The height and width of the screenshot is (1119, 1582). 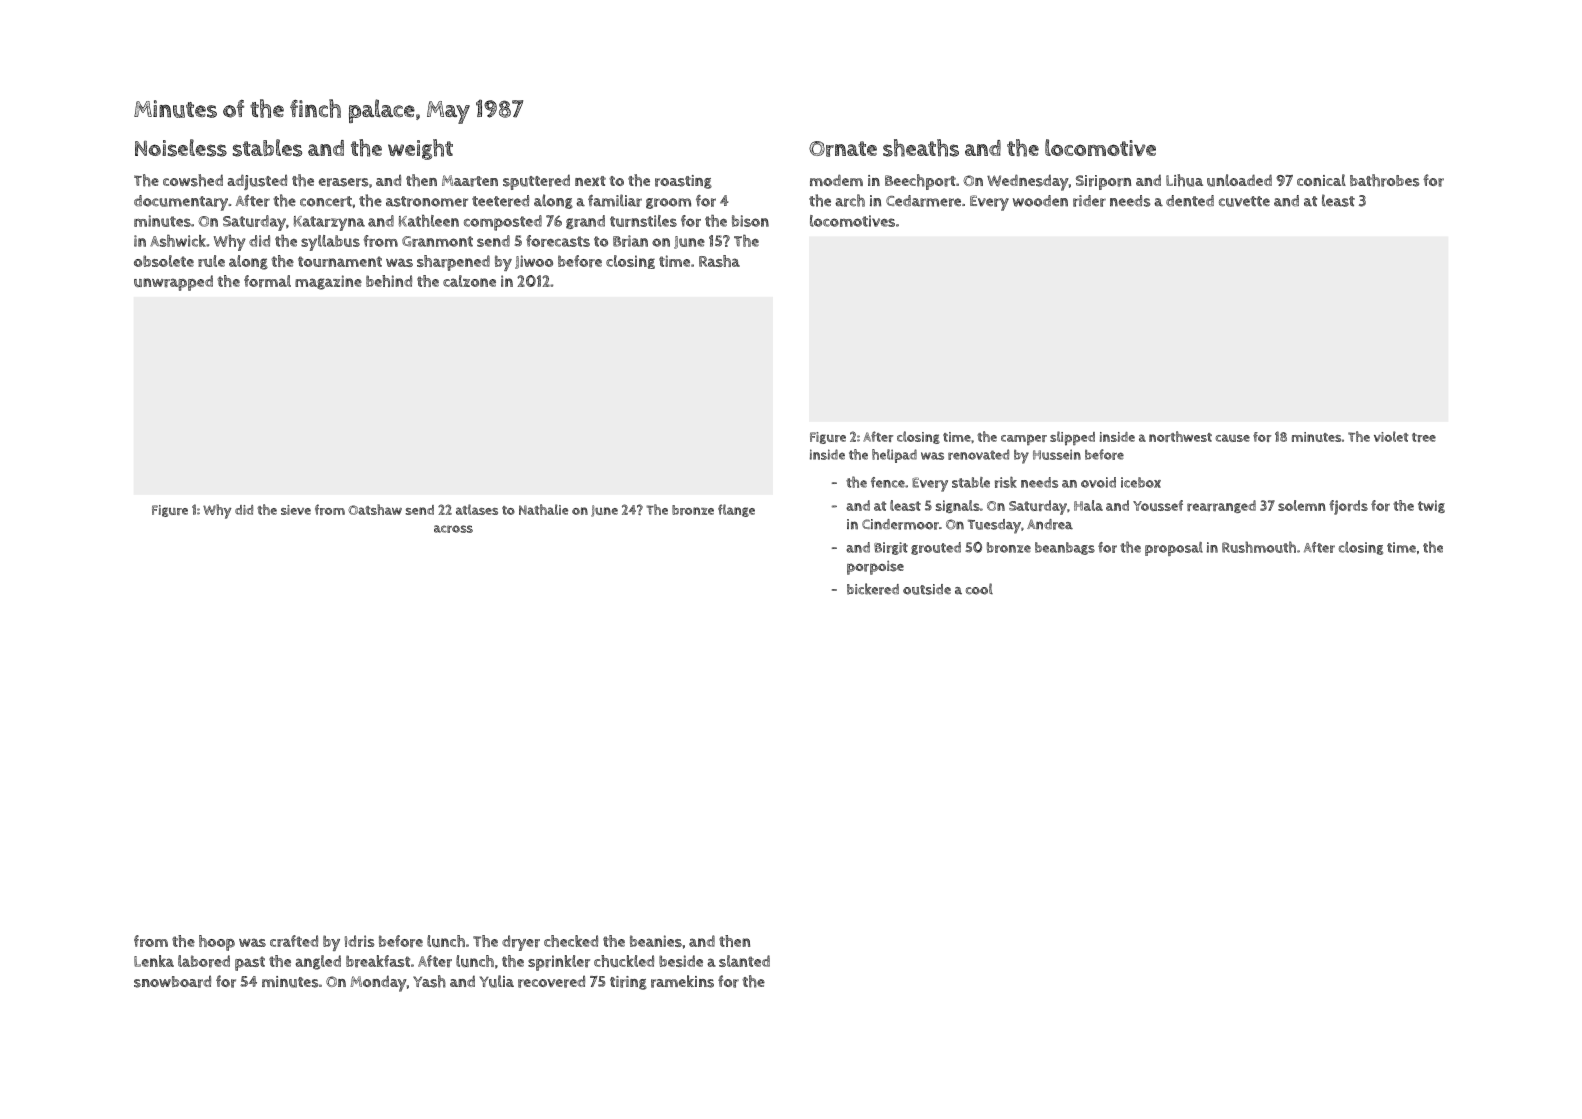 I want to click on cause, so click(x=1232, y=438).
